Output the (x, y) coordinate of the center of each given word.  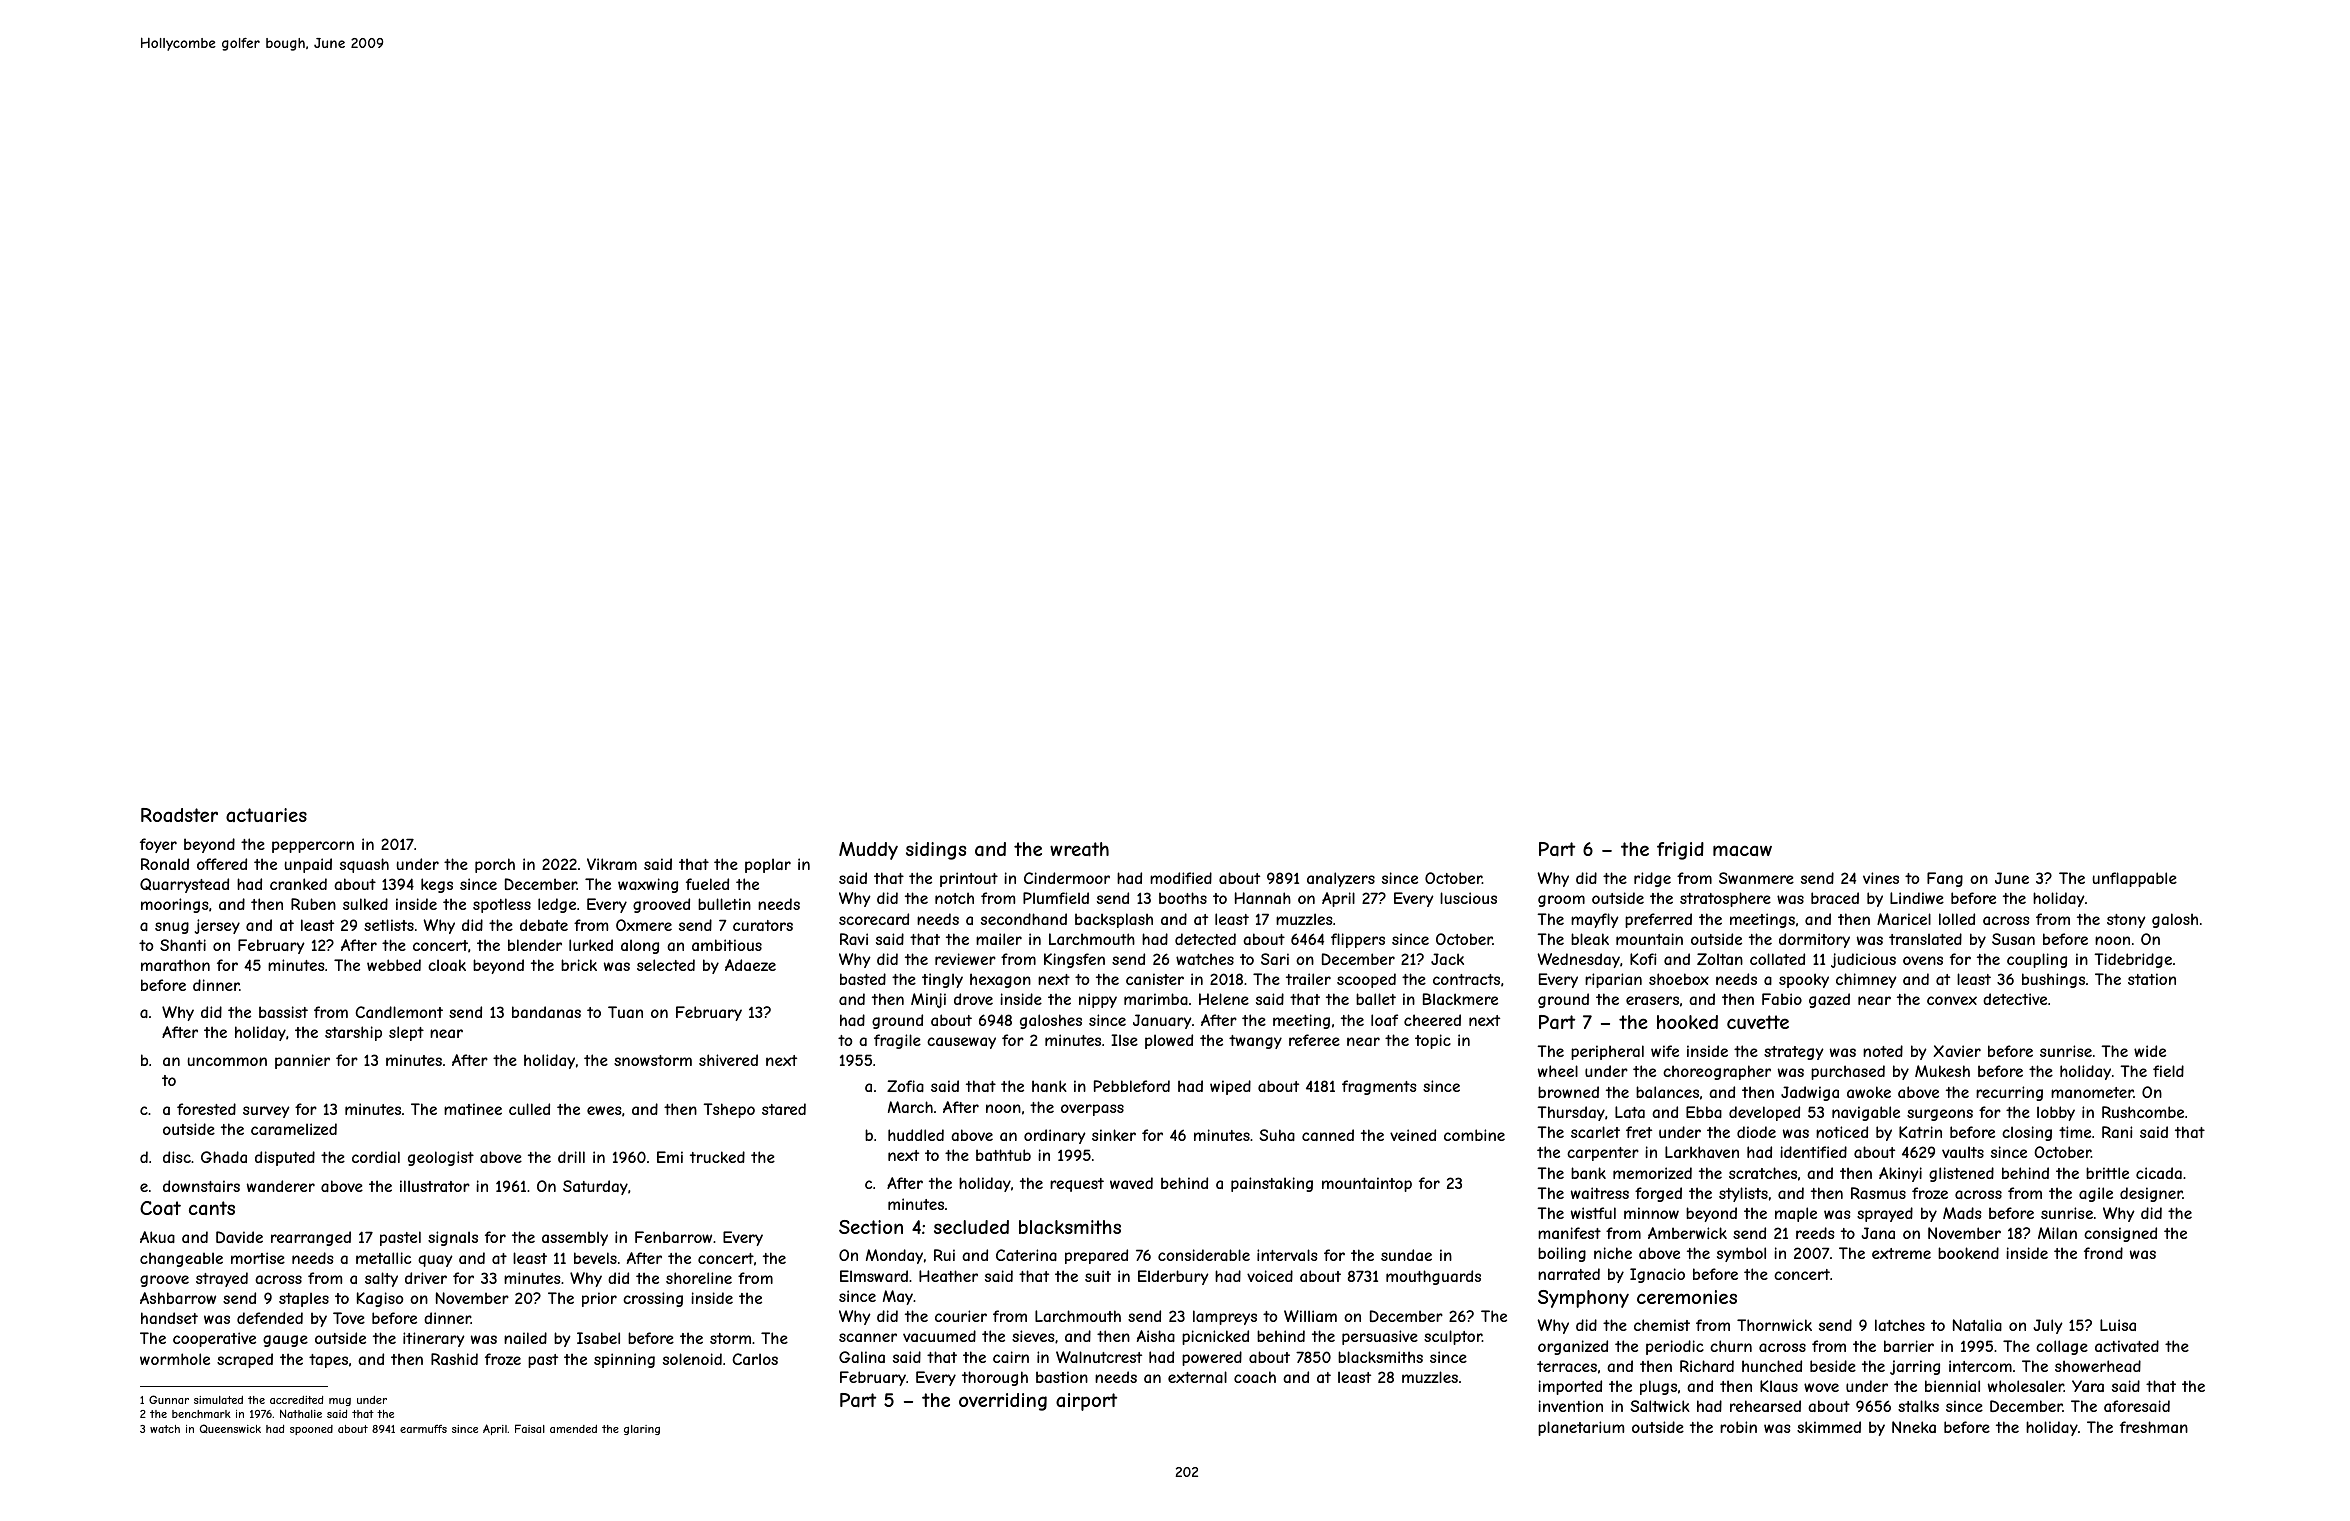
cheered (1432, 1020)
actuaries (266, 815)
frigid (1680, 851)
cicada (2159, 1173)
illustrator (435, 1186)
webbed (394, 965)
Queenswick (230, 1428)
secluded (971, 1227)
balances (1667, 1092)
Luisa (2118, 1325)
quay (435, 1261)
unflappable (2134, 879)
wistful (1593, 1213)
